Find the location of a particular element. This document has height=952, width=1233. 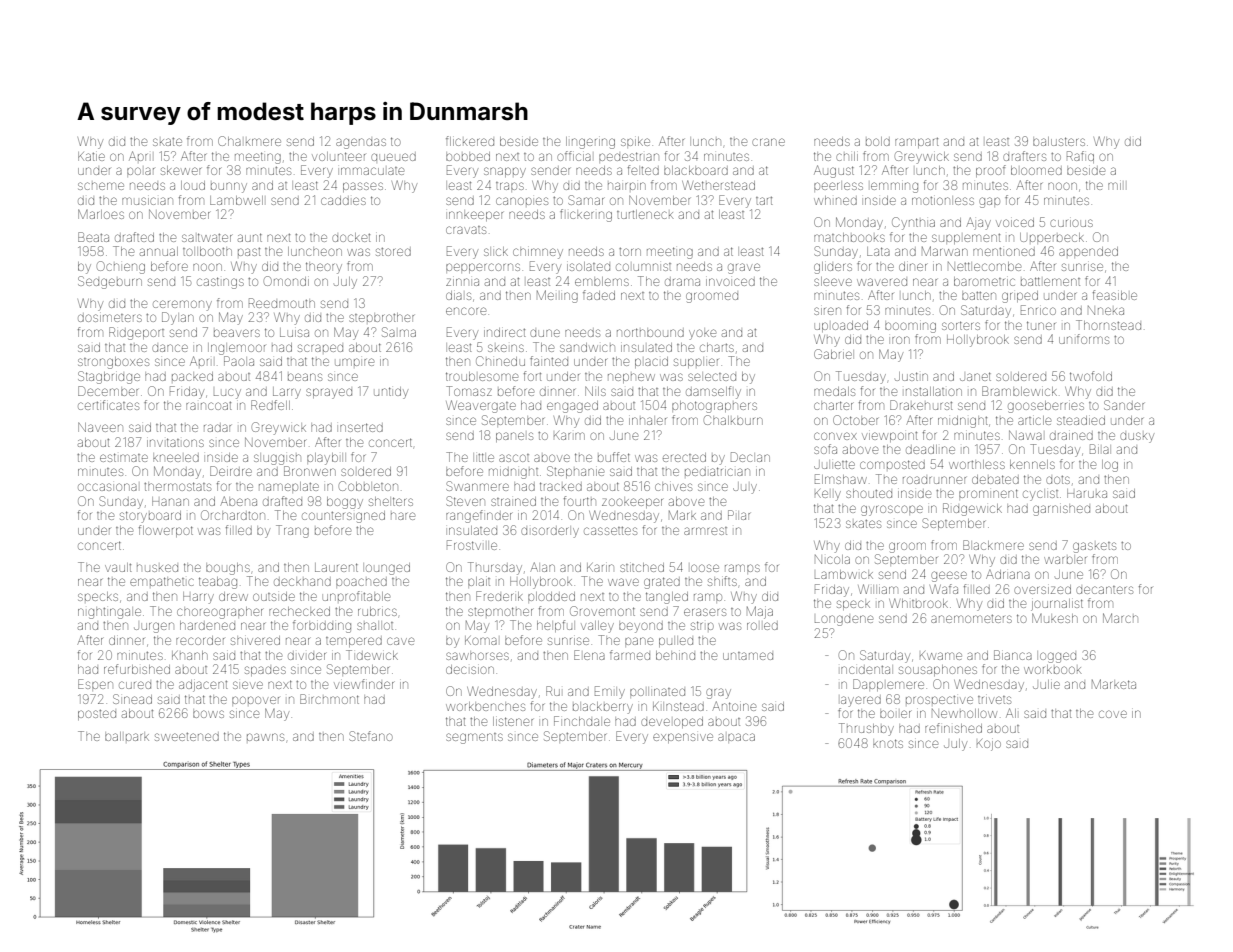

Sinead is located at coordinates (132, 699).
